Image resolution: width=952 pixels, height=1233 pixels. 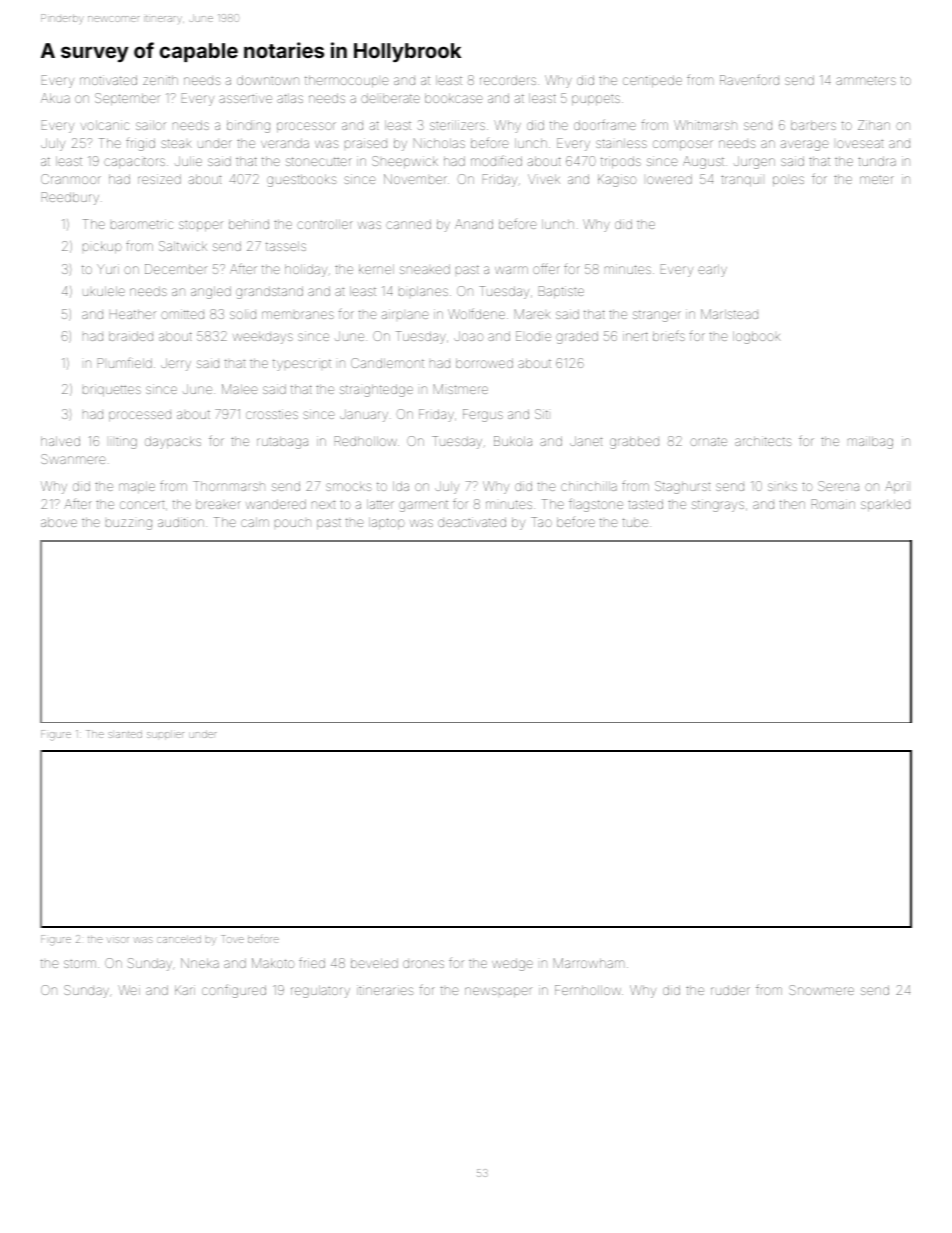 I want to click on motivated, so click(x=108, y=80).
